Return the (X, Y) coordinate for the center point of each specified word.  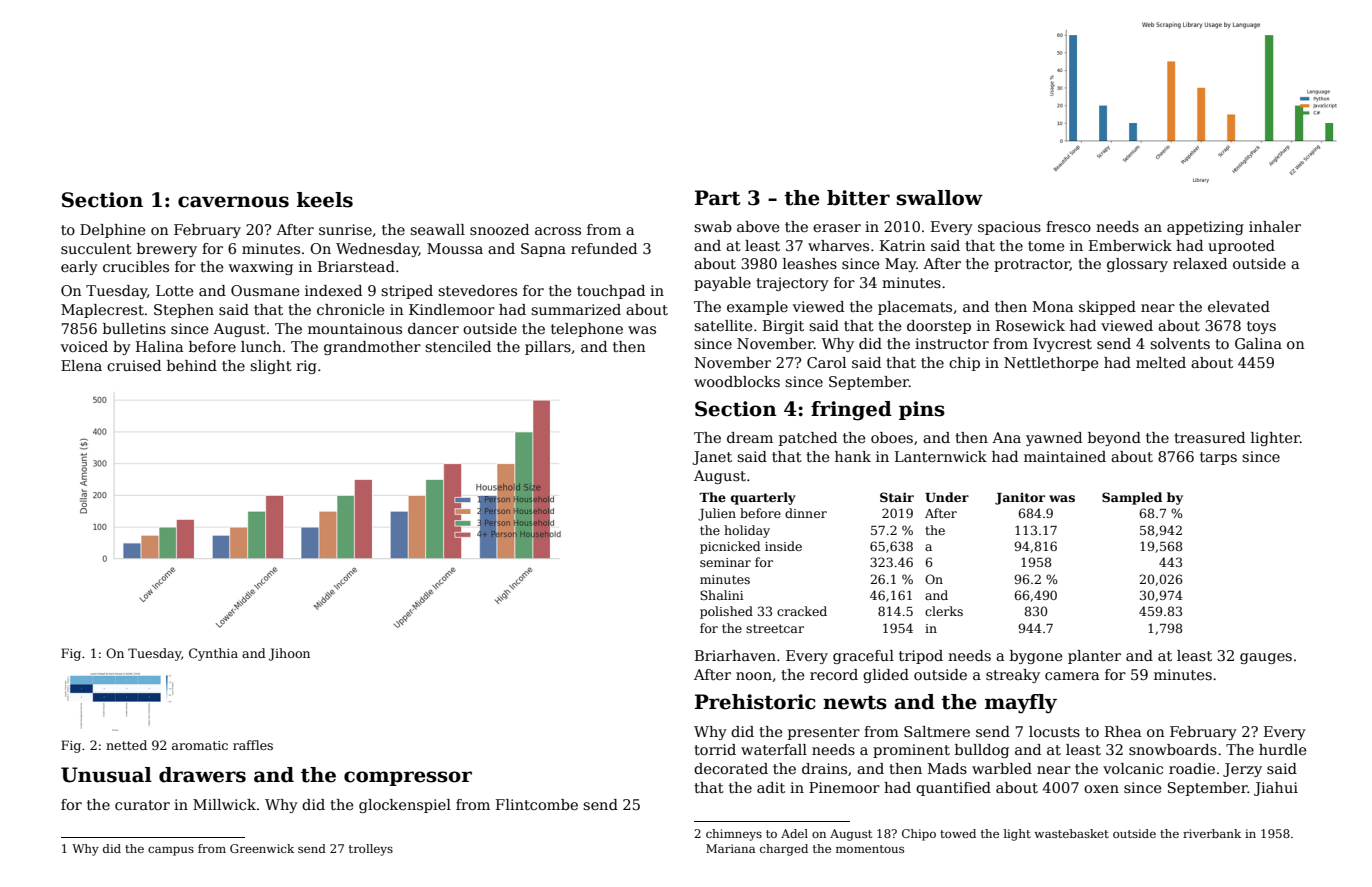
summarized (576, 309)
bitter (858, 198)
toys (1261, 327)
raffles (253, 745)
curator (142, 805)
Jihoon (289, 654)
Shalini (722, 595)
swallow (940, 198)
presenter (824, 733)
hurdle (1282, 749)
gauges (1266, 658)
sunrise (345, 229)
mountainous (355, 328)
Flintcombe (537, 804)
